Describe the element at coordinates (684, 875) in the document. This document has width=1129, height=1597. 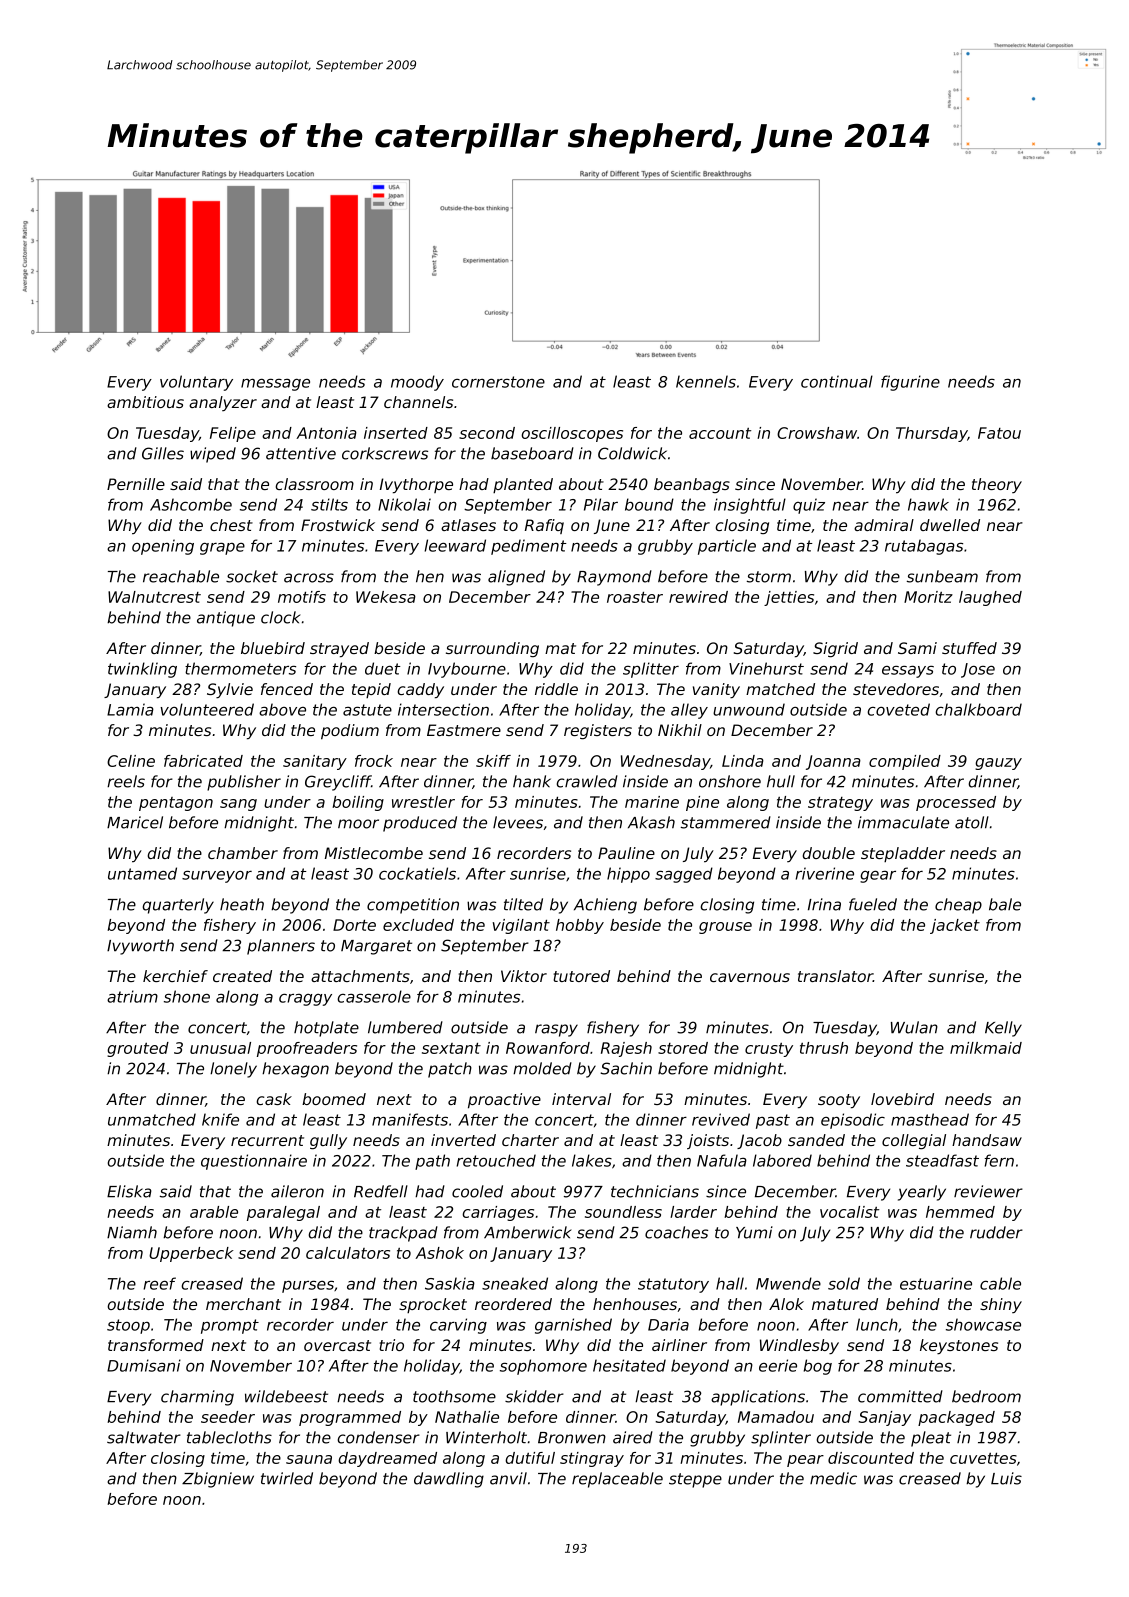
I see `sagged` at that location.
